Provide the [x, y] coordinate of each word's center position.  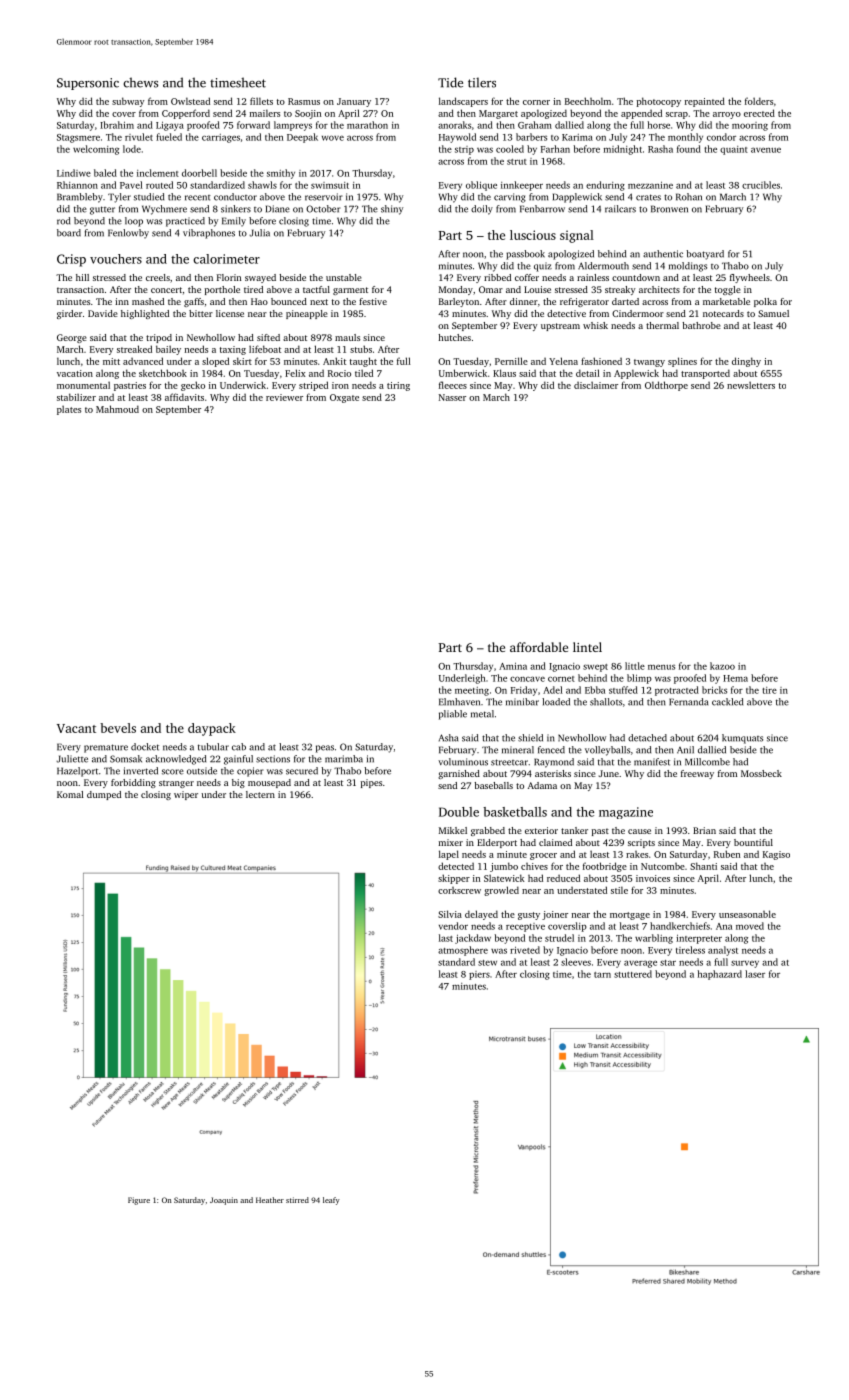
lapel [449, 855]
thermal [662, 325]
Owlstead [190, 101]
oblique [481, 186]
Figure [139, 1201]
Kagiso [776, 855]
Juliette [72, 759]
